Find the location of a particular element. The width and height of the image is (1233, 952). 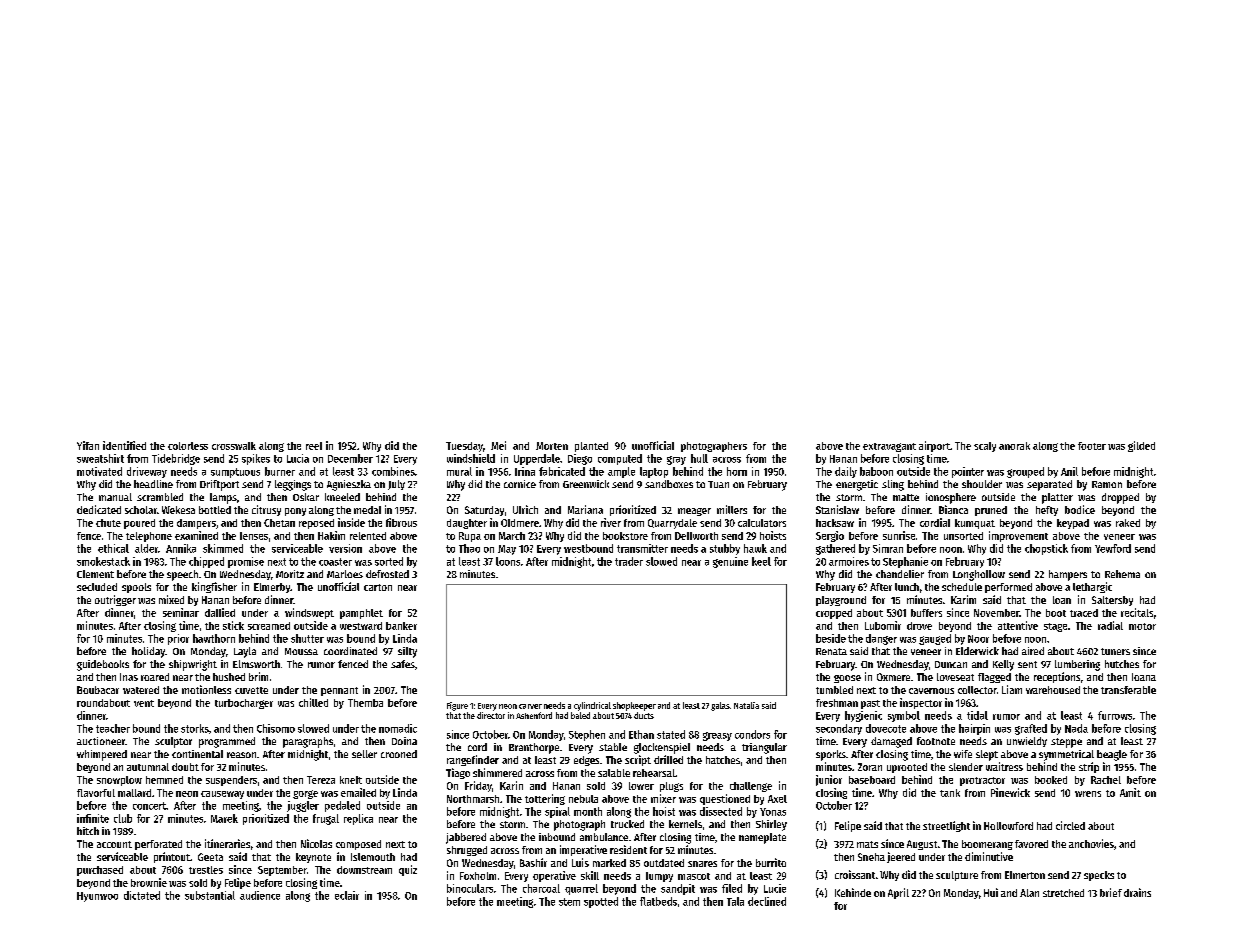

printout is located at coordinates (172, 857).
